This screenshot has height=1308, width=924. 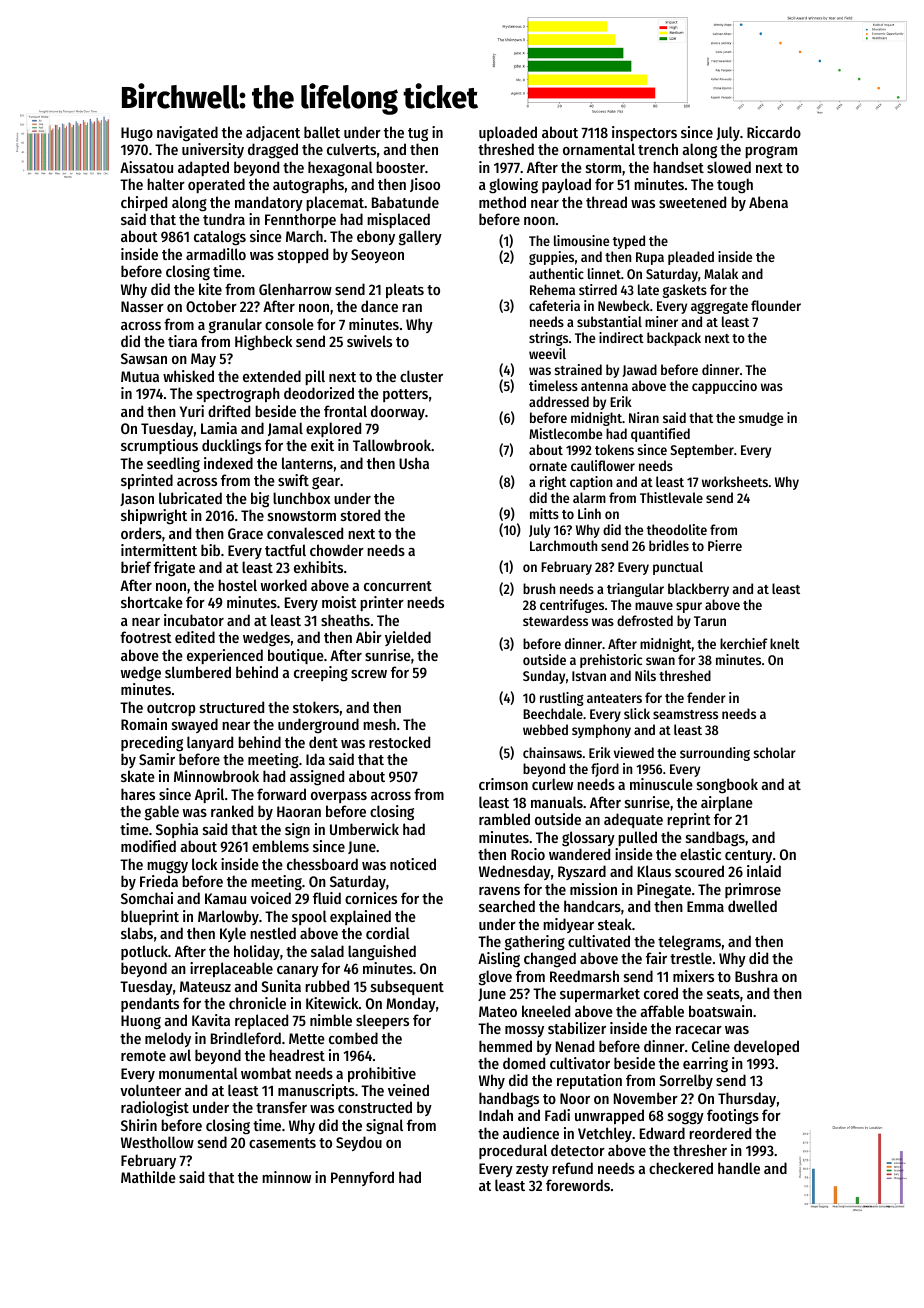 I want to click on uploaded, so click(x=508, y=133).
